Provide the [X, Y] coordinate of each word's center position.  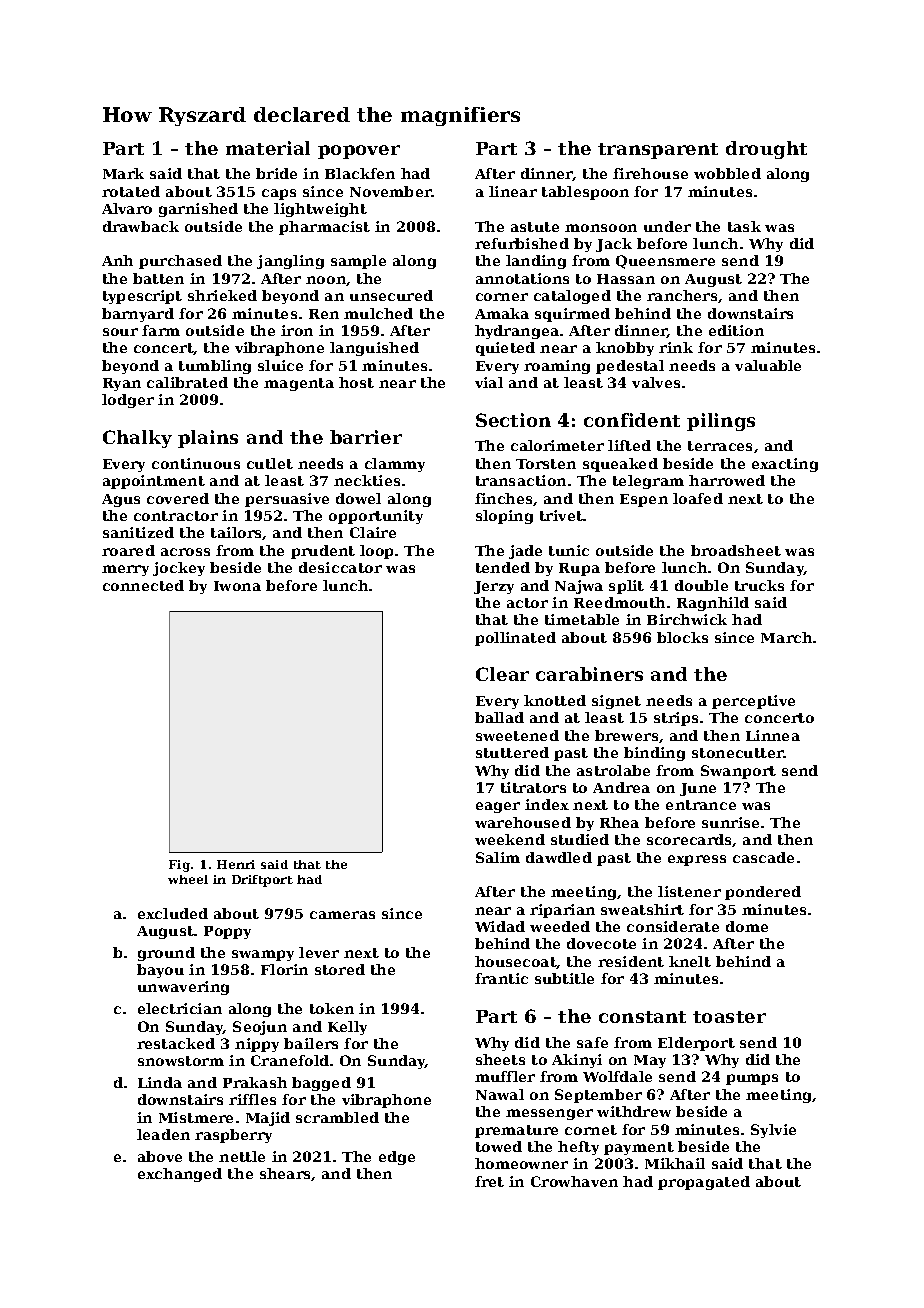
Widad [500, 926]
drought [766, 150]
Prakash [255, 1082]
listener [689, 891]
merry [125, 570]
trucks [759, 585]
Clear [502, 674]
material [268, 148]
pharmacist [324, 228]
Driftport [262, 881]
